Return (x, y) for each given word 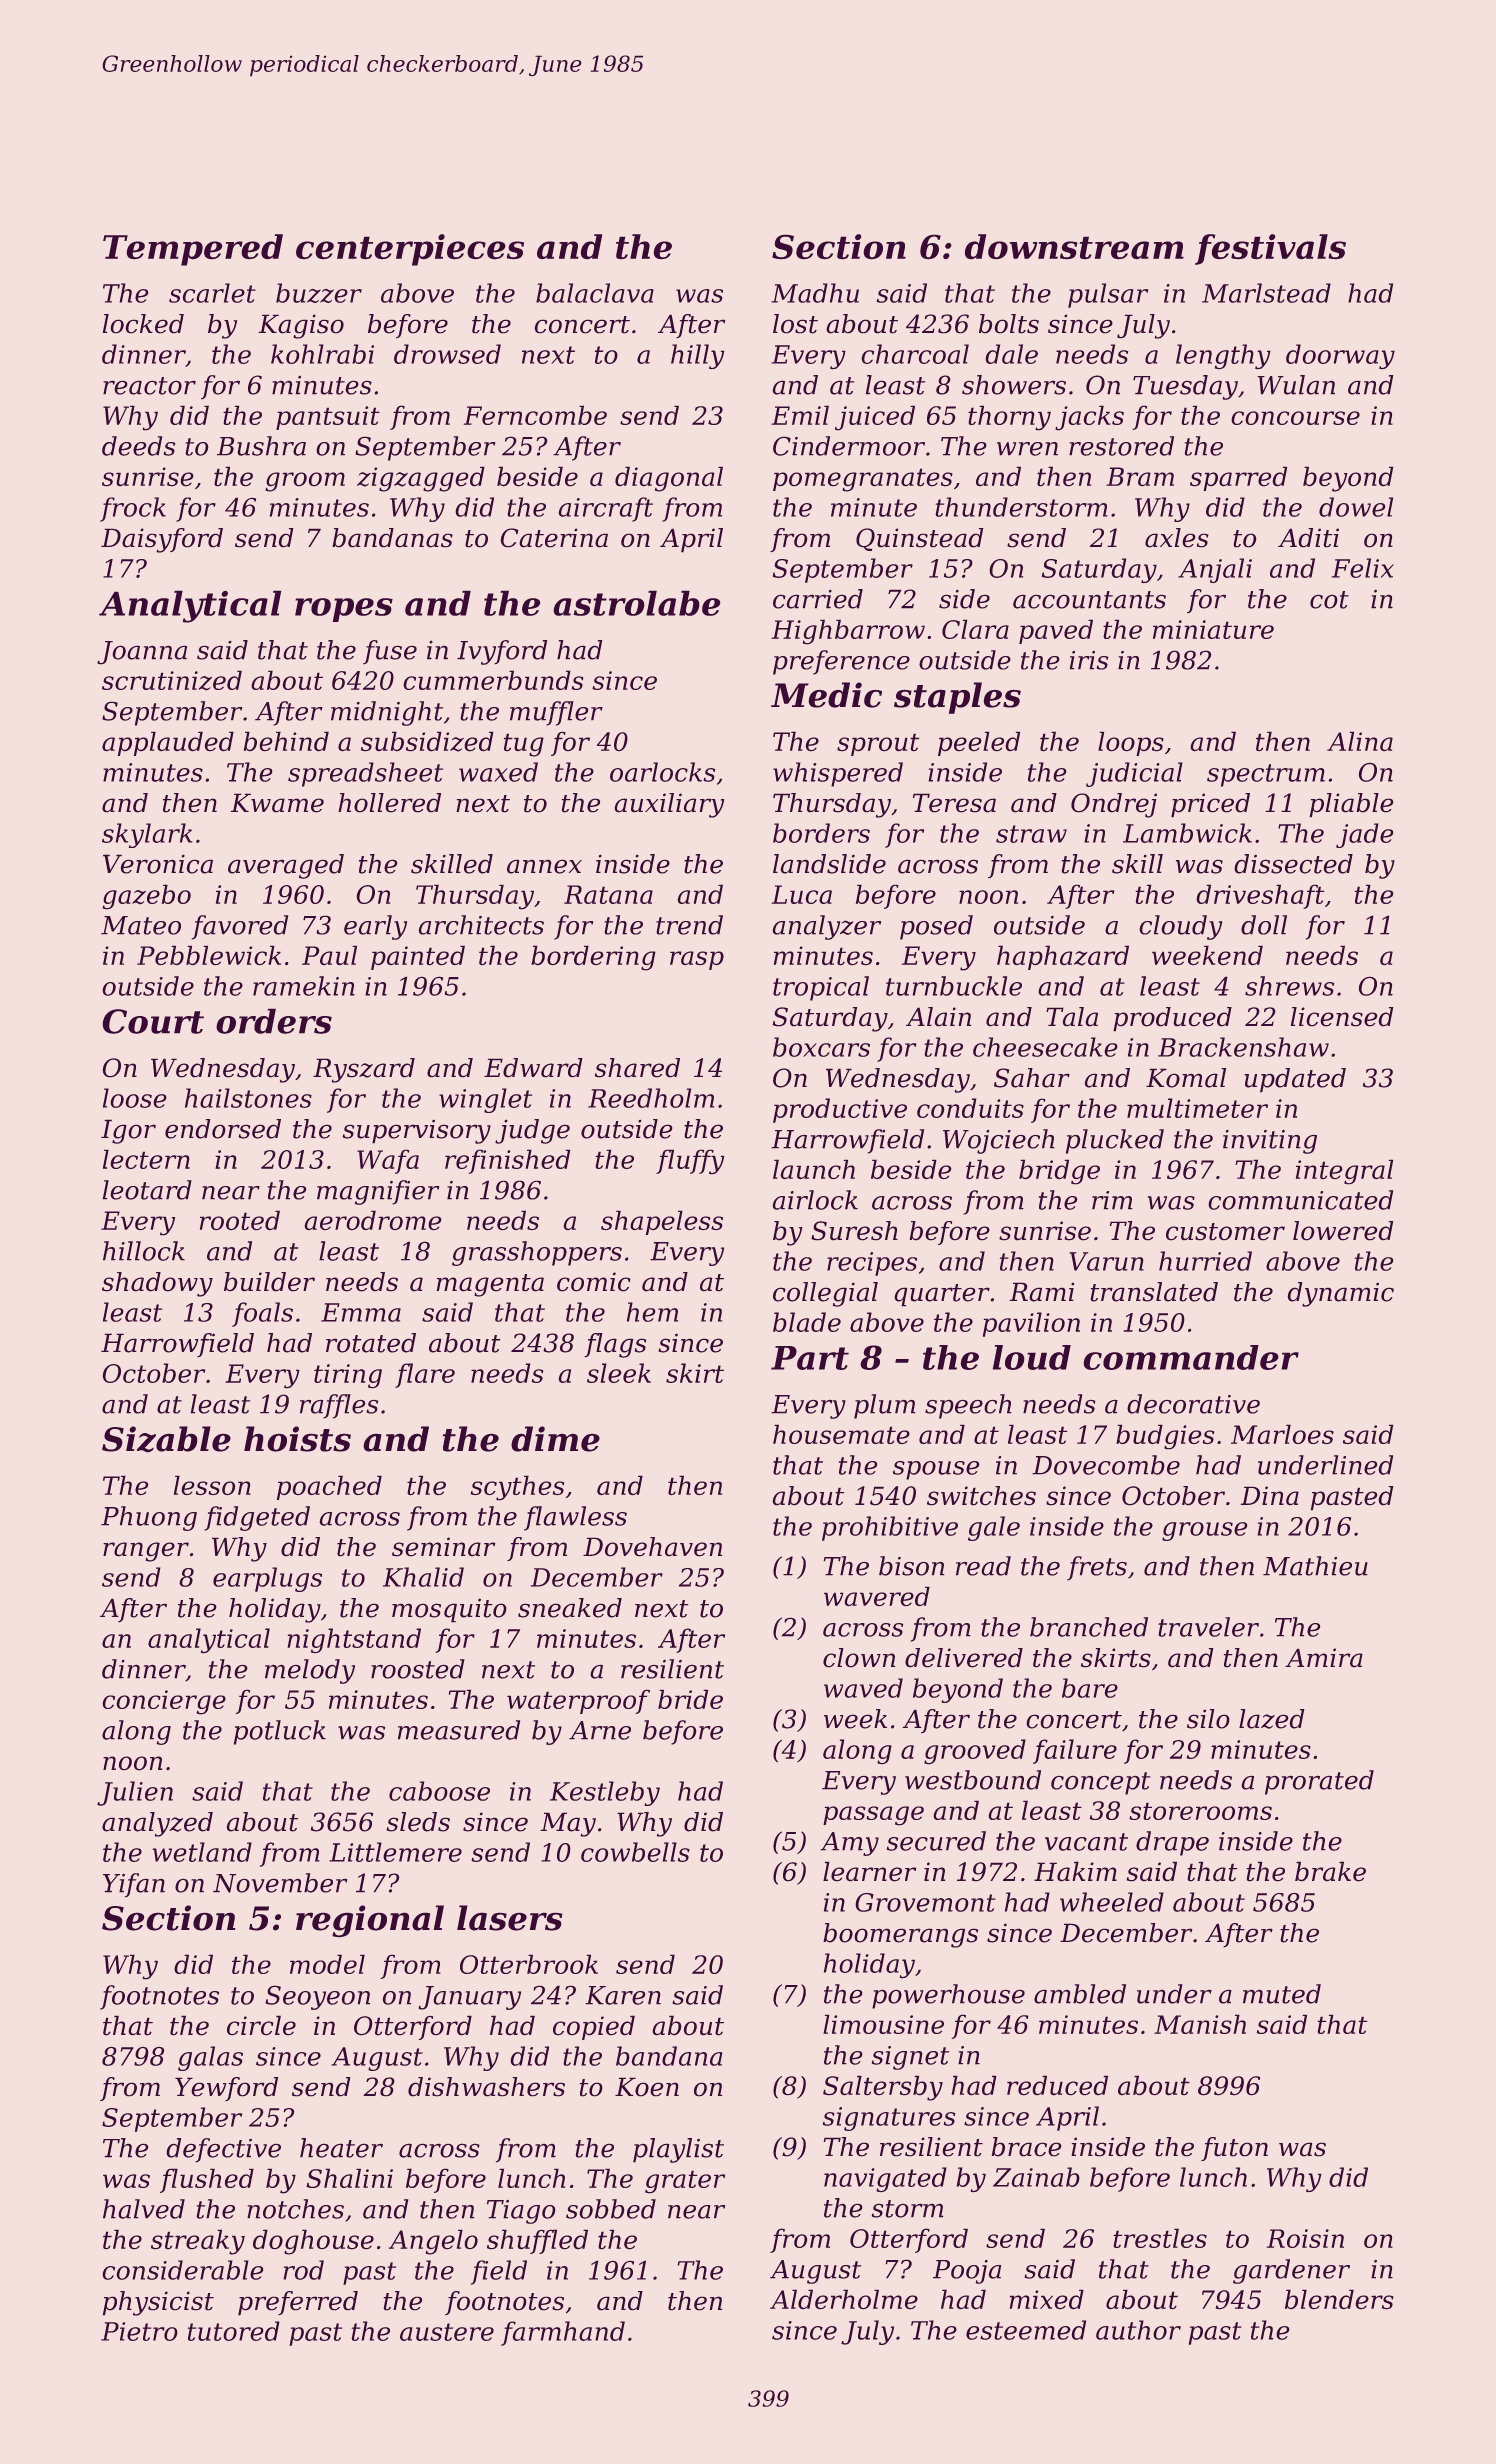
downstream (1074, 246)
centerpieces (410, 250)
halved (144, 2209)
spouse (936, 1470)
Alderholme (844, 2299)
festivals (1270, 249)
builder (269, 1281)
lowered (1343, 1230)
